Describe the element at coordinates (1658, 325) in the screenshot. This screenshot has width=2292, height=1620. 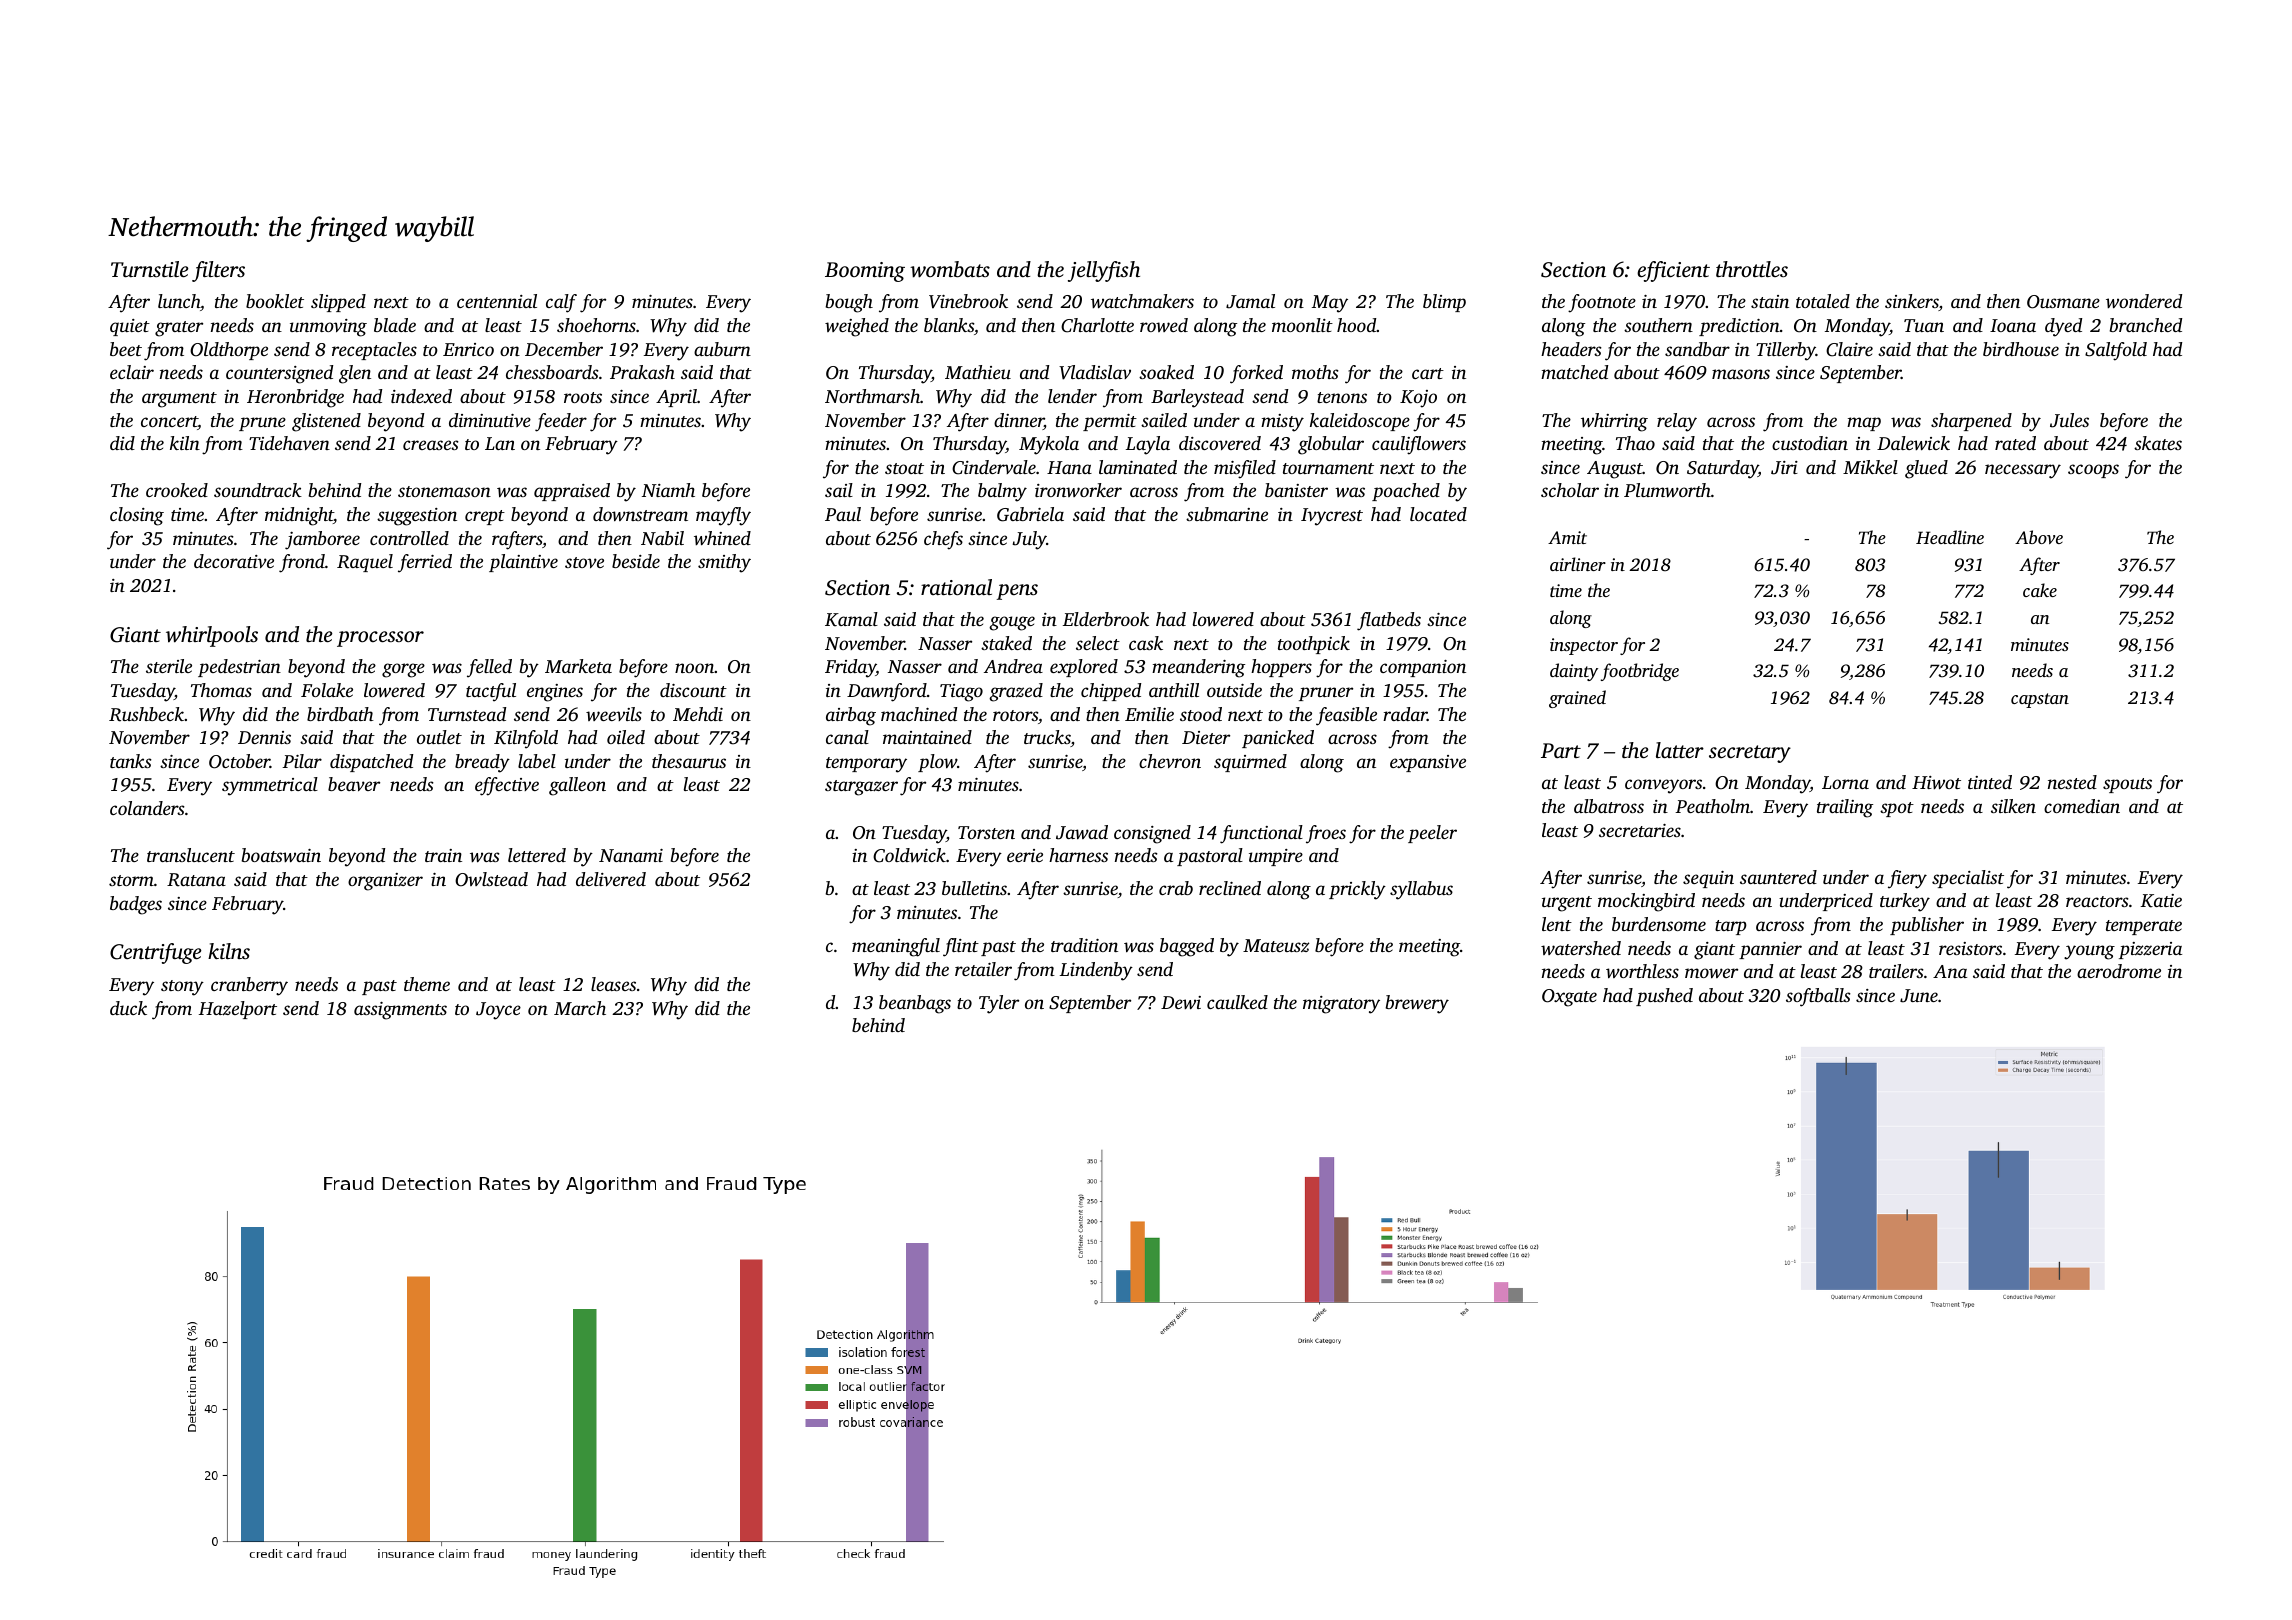
I see `southern` at that location.
